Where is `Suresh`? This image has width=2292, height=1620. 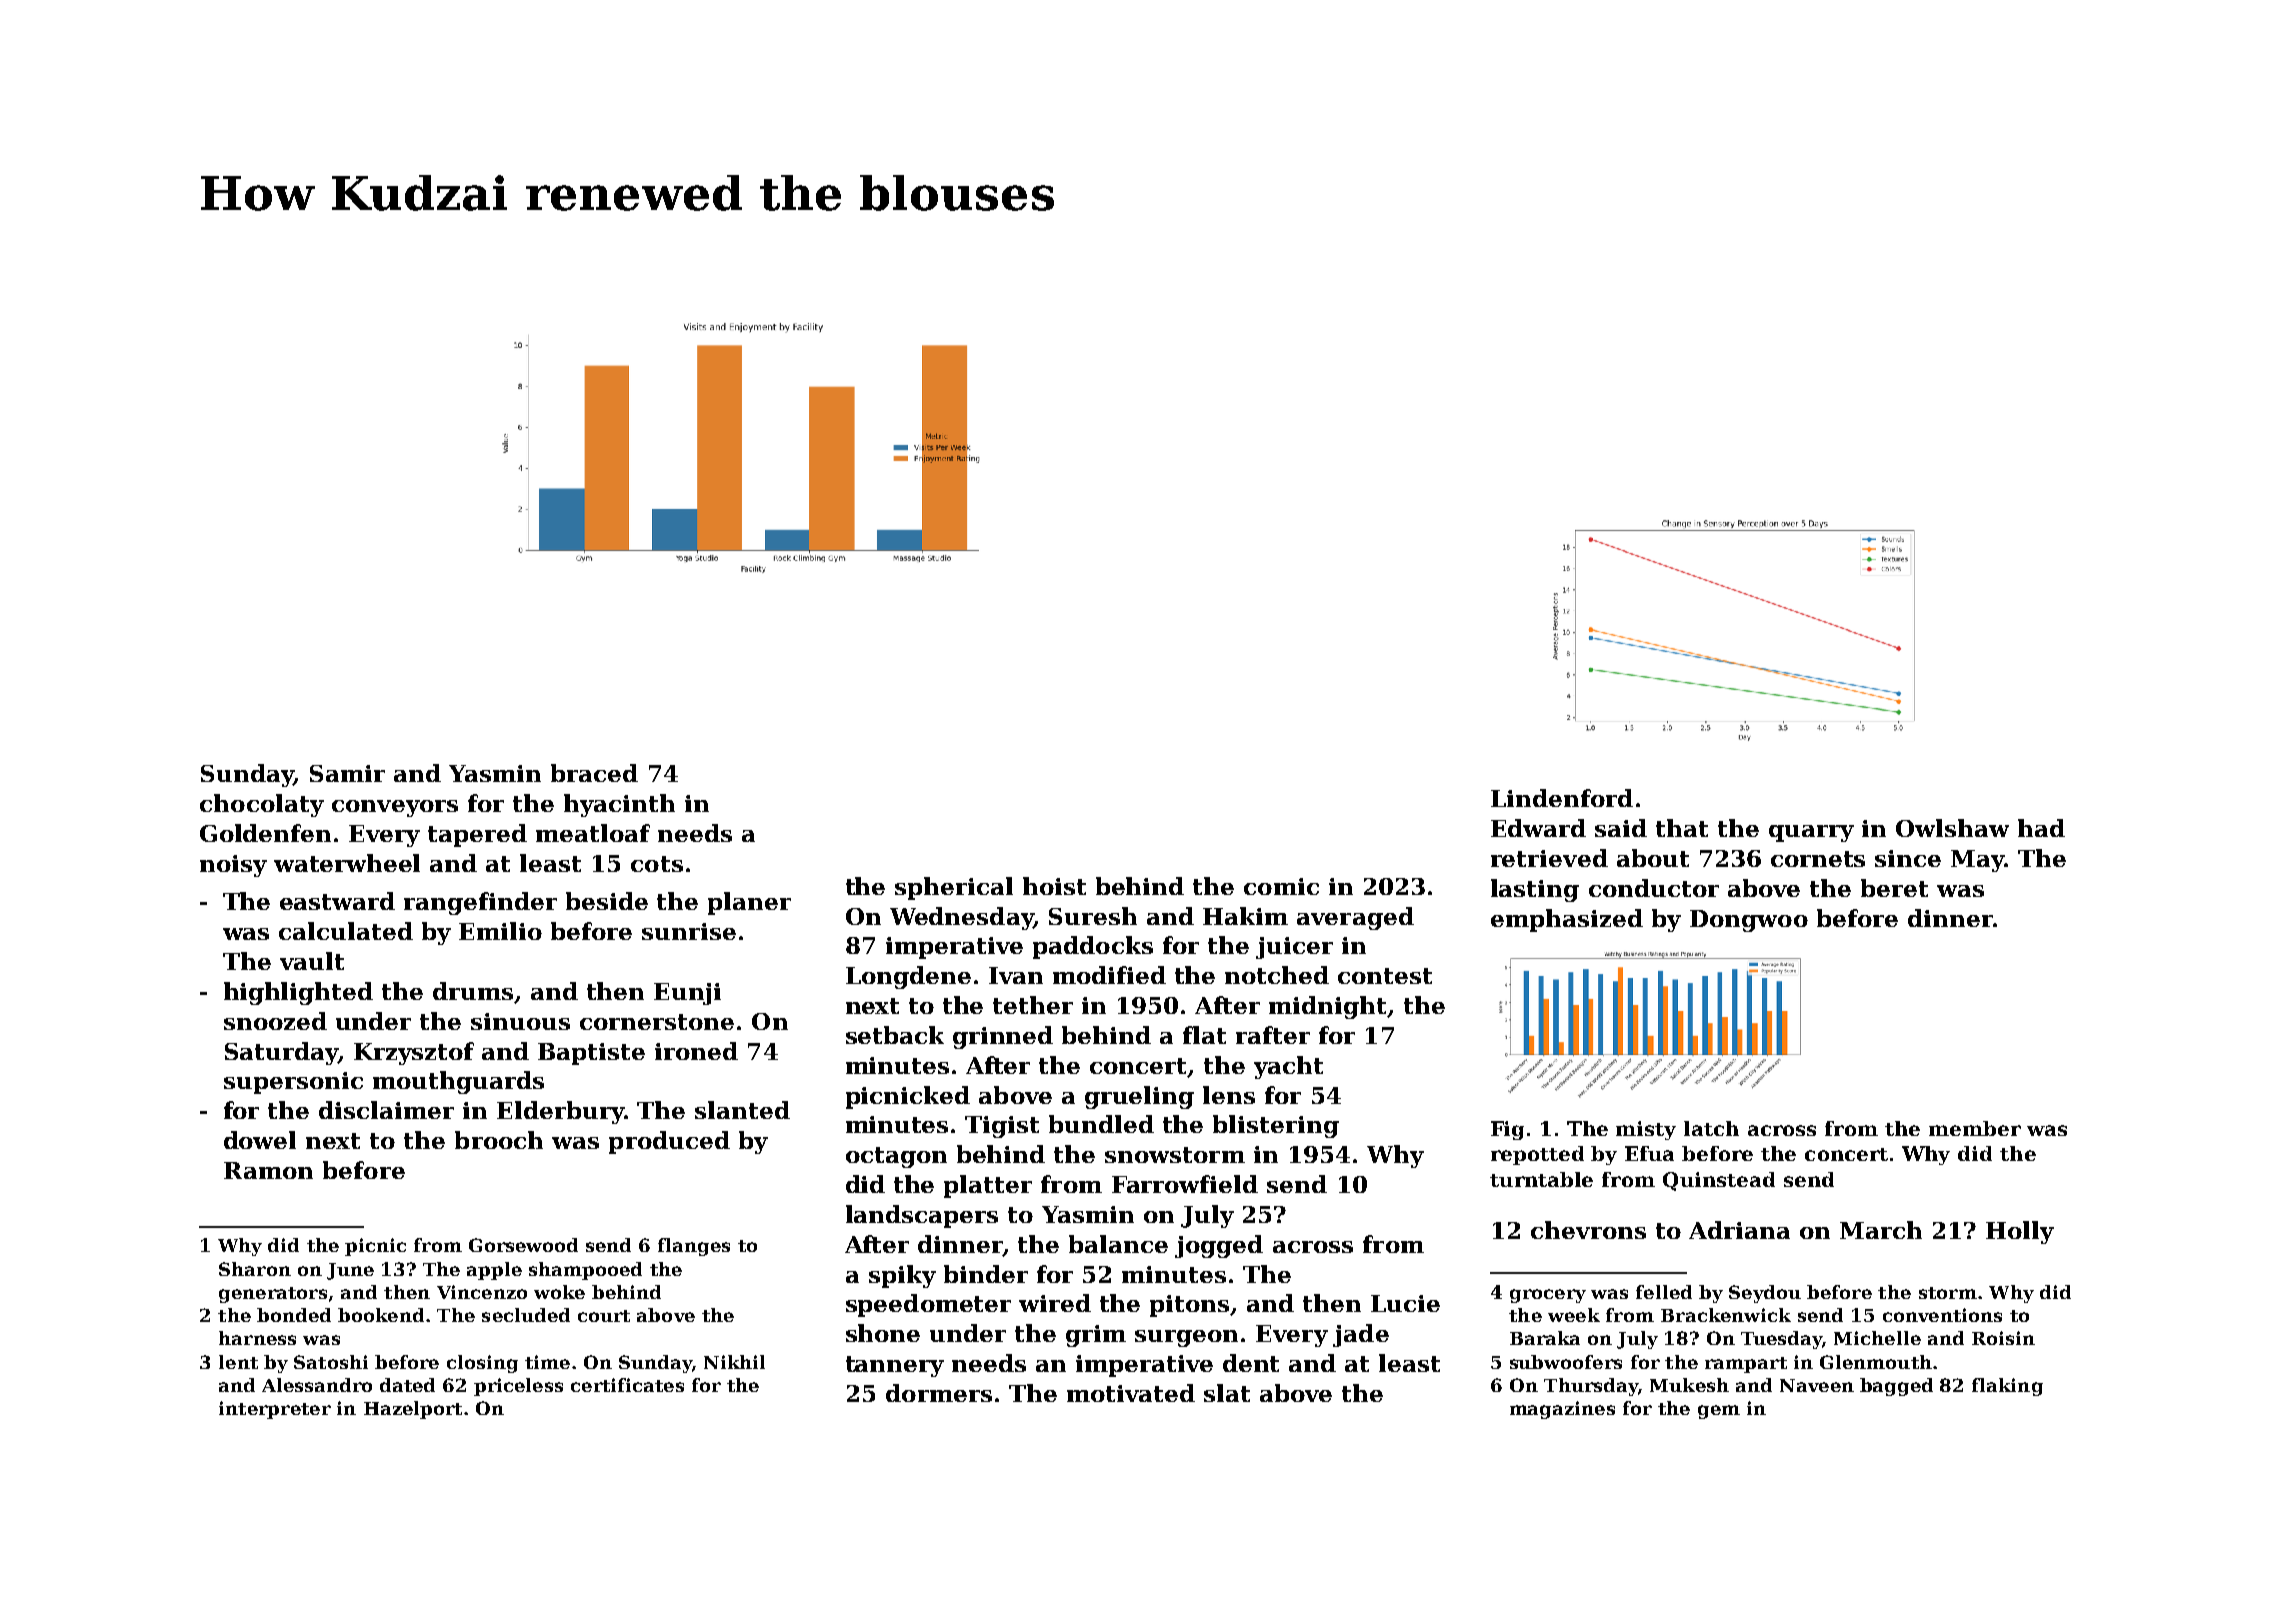 Suresh is located at coordinates (1093, 916).
